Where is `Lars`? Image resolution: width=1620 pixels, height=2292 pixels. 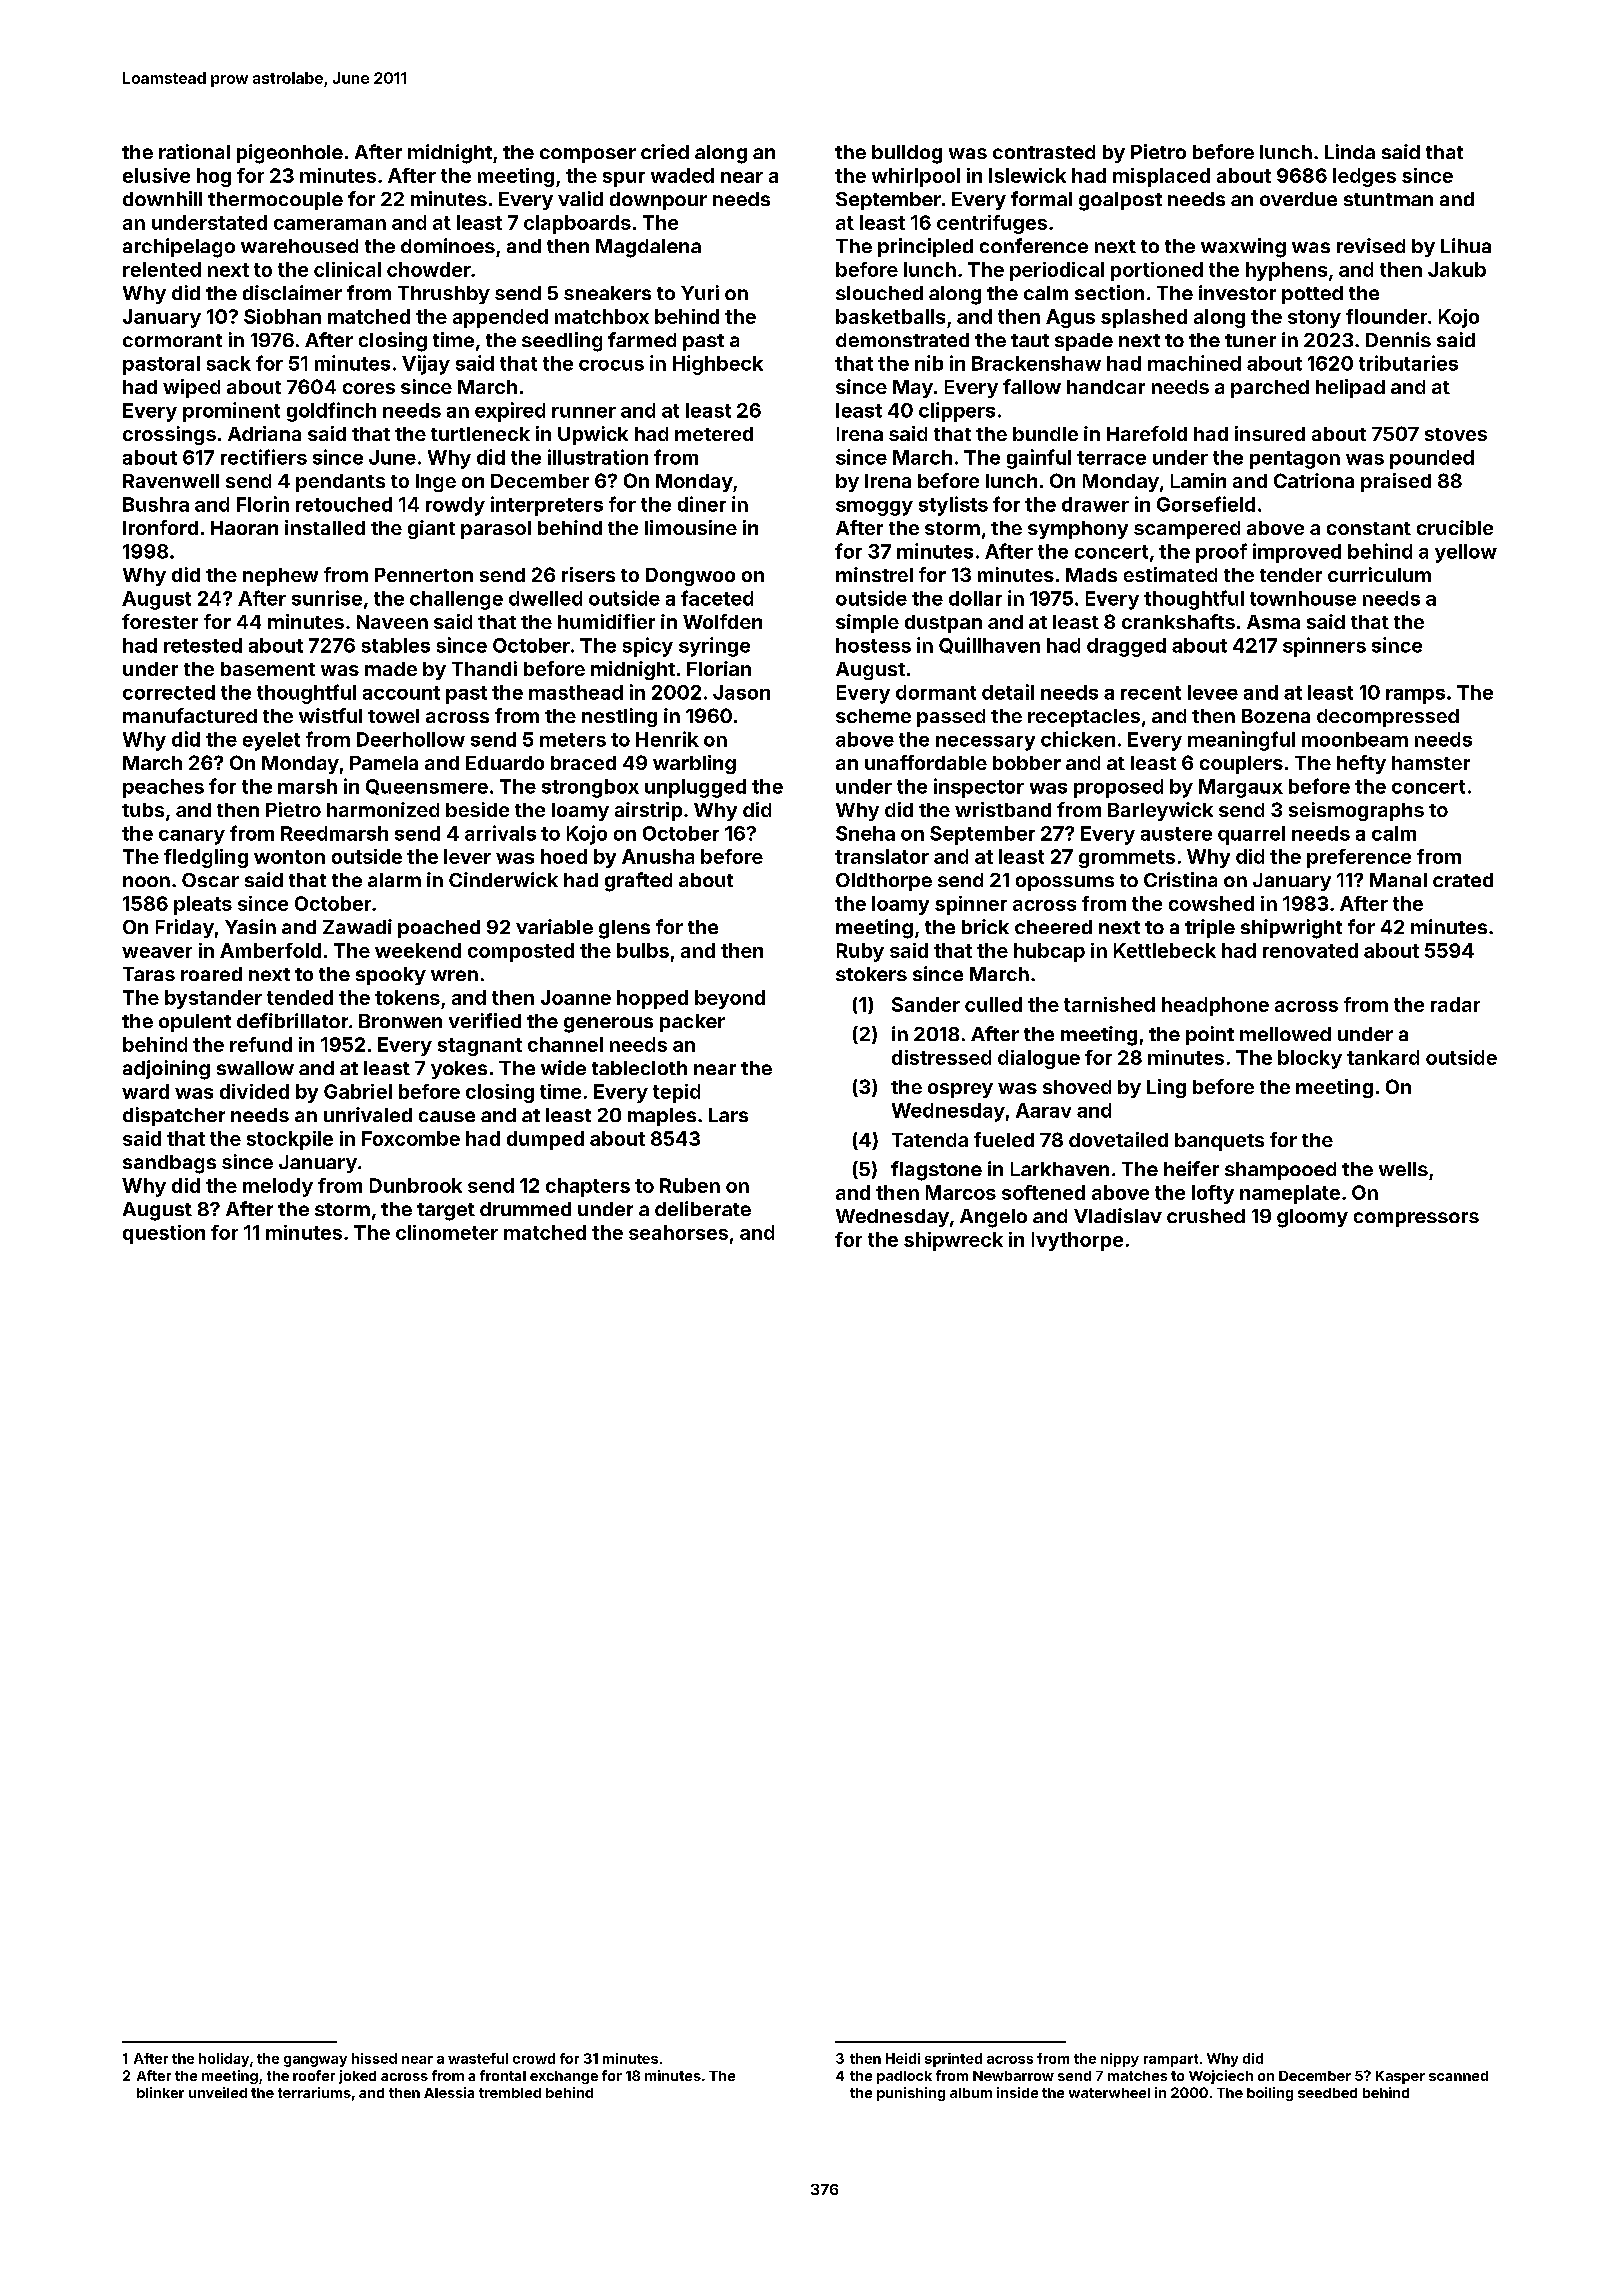 Lars is located at coordinates (728, 1115).
